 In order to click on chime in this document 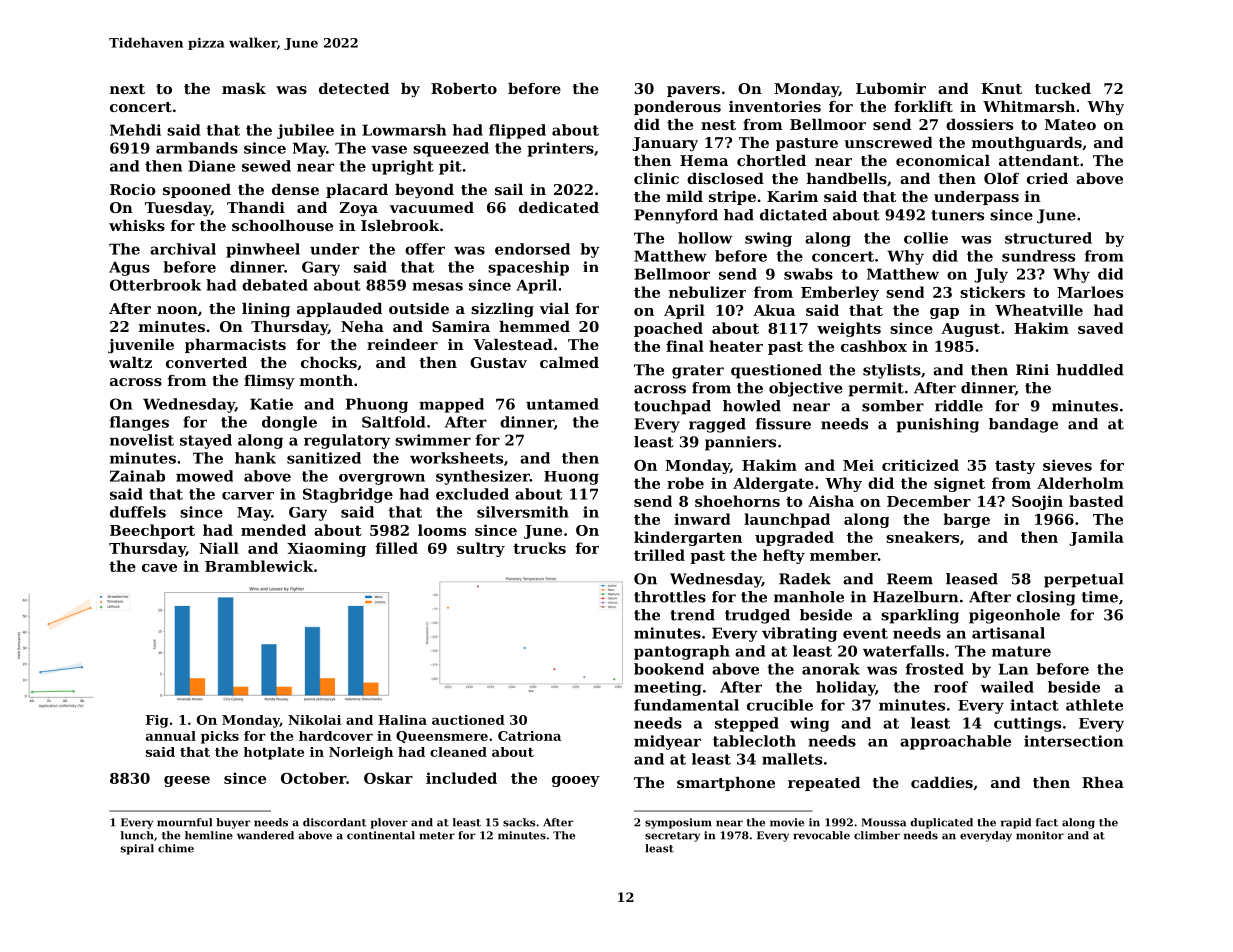, I will do `click(176, 848)`.
